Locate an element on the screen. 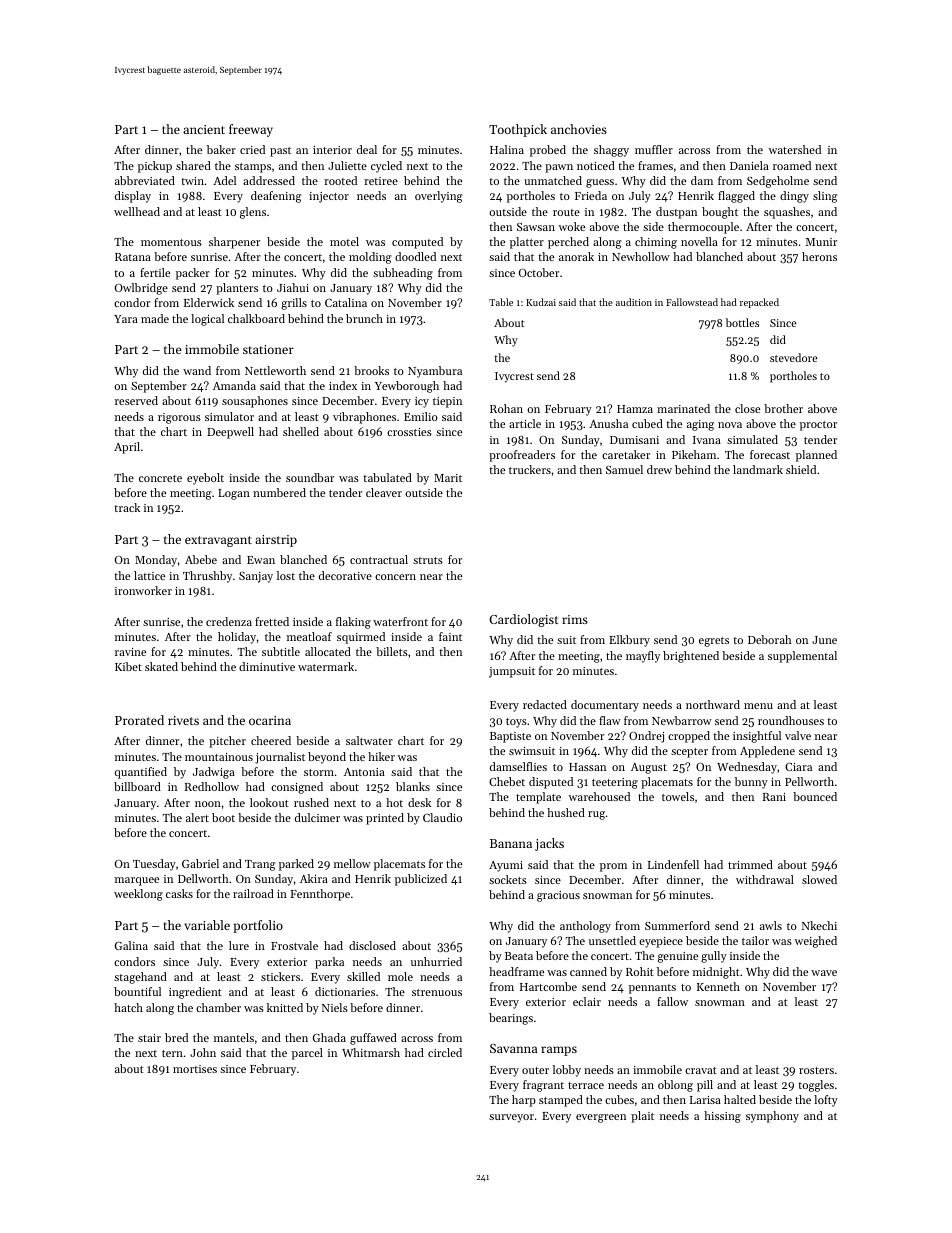 This screenshot has height=1233, width=952. watershed is located at coordinates (795, 149).
